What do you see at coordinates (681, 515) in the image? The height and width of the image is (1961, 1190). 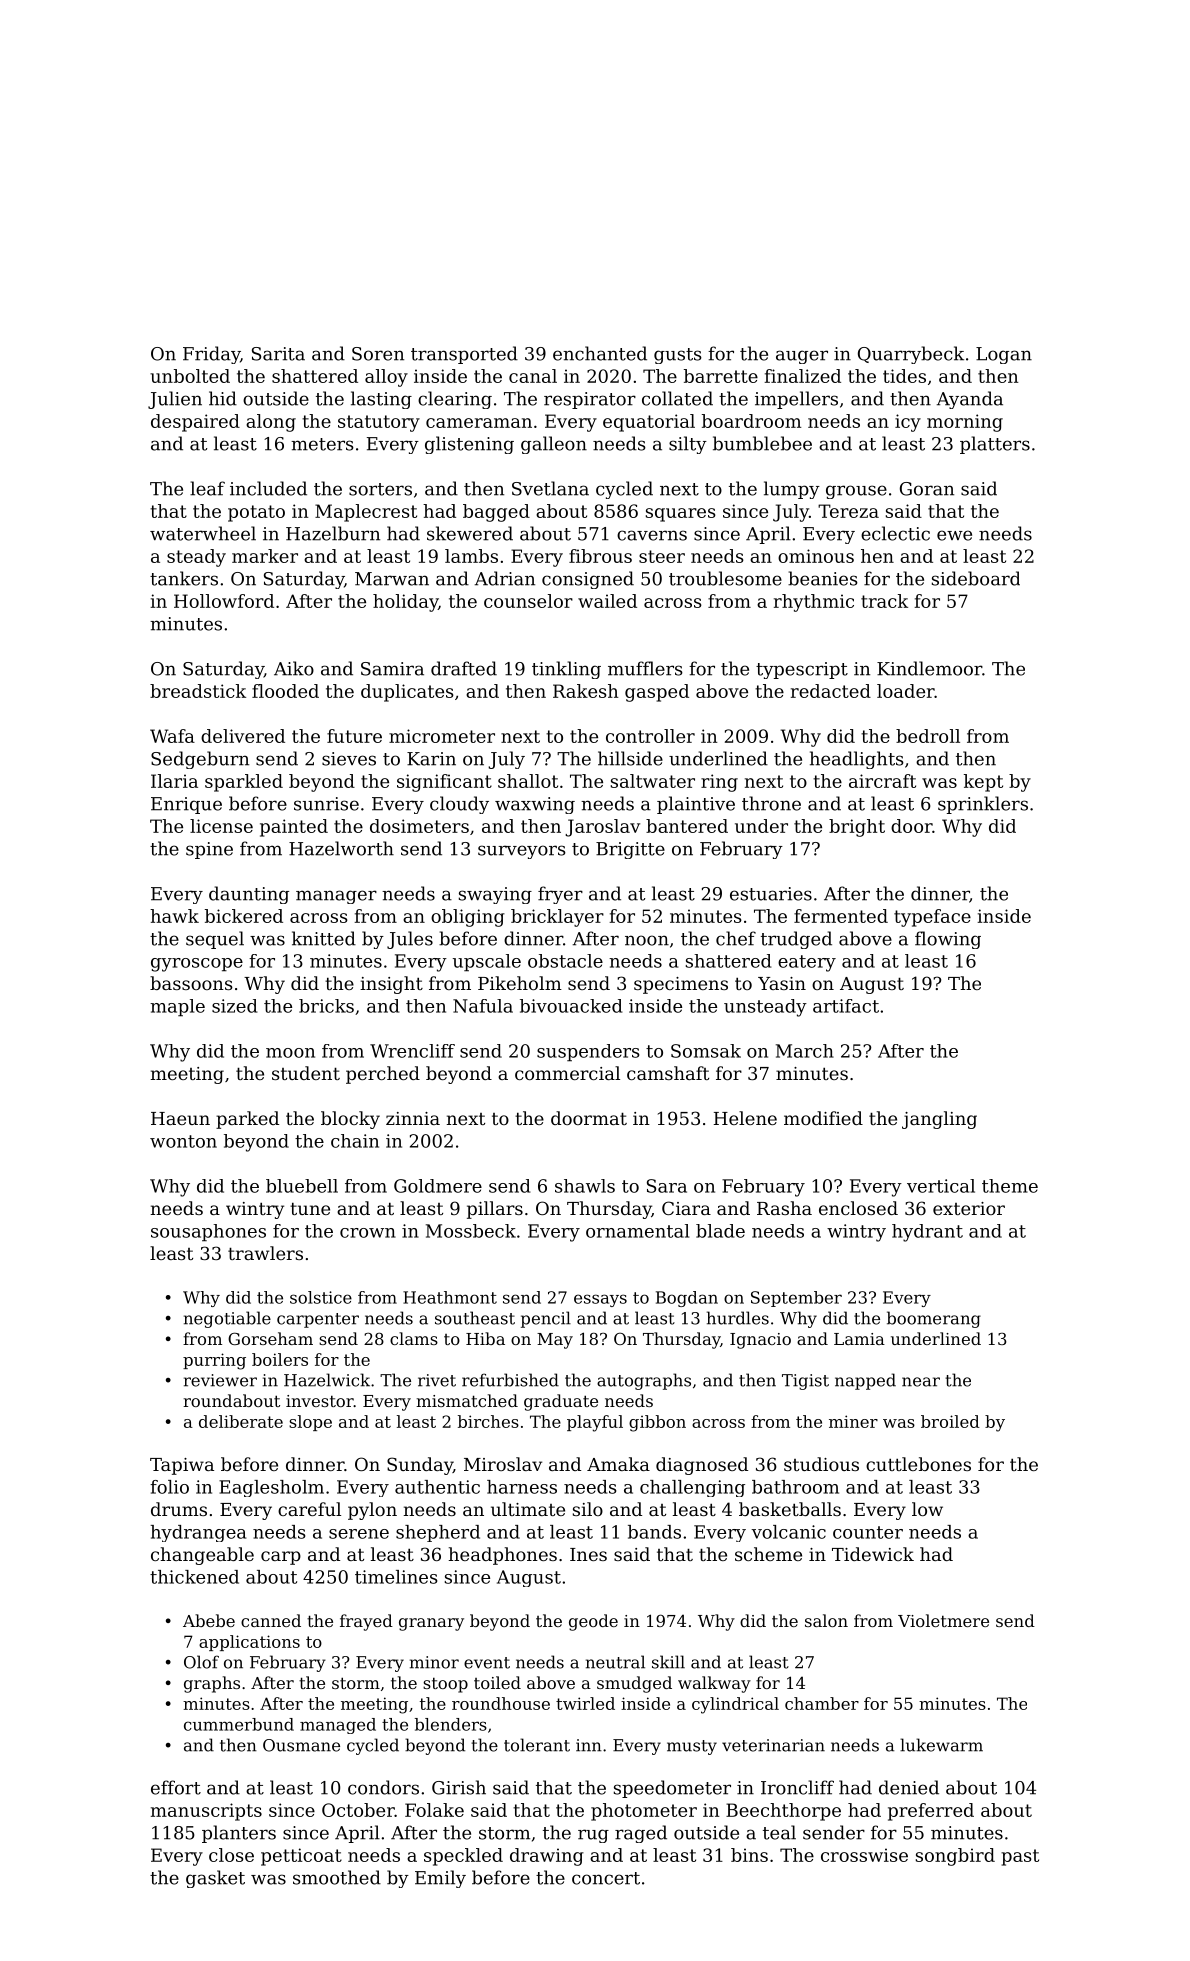 I see `squares` at bounding box center [681, 515].
